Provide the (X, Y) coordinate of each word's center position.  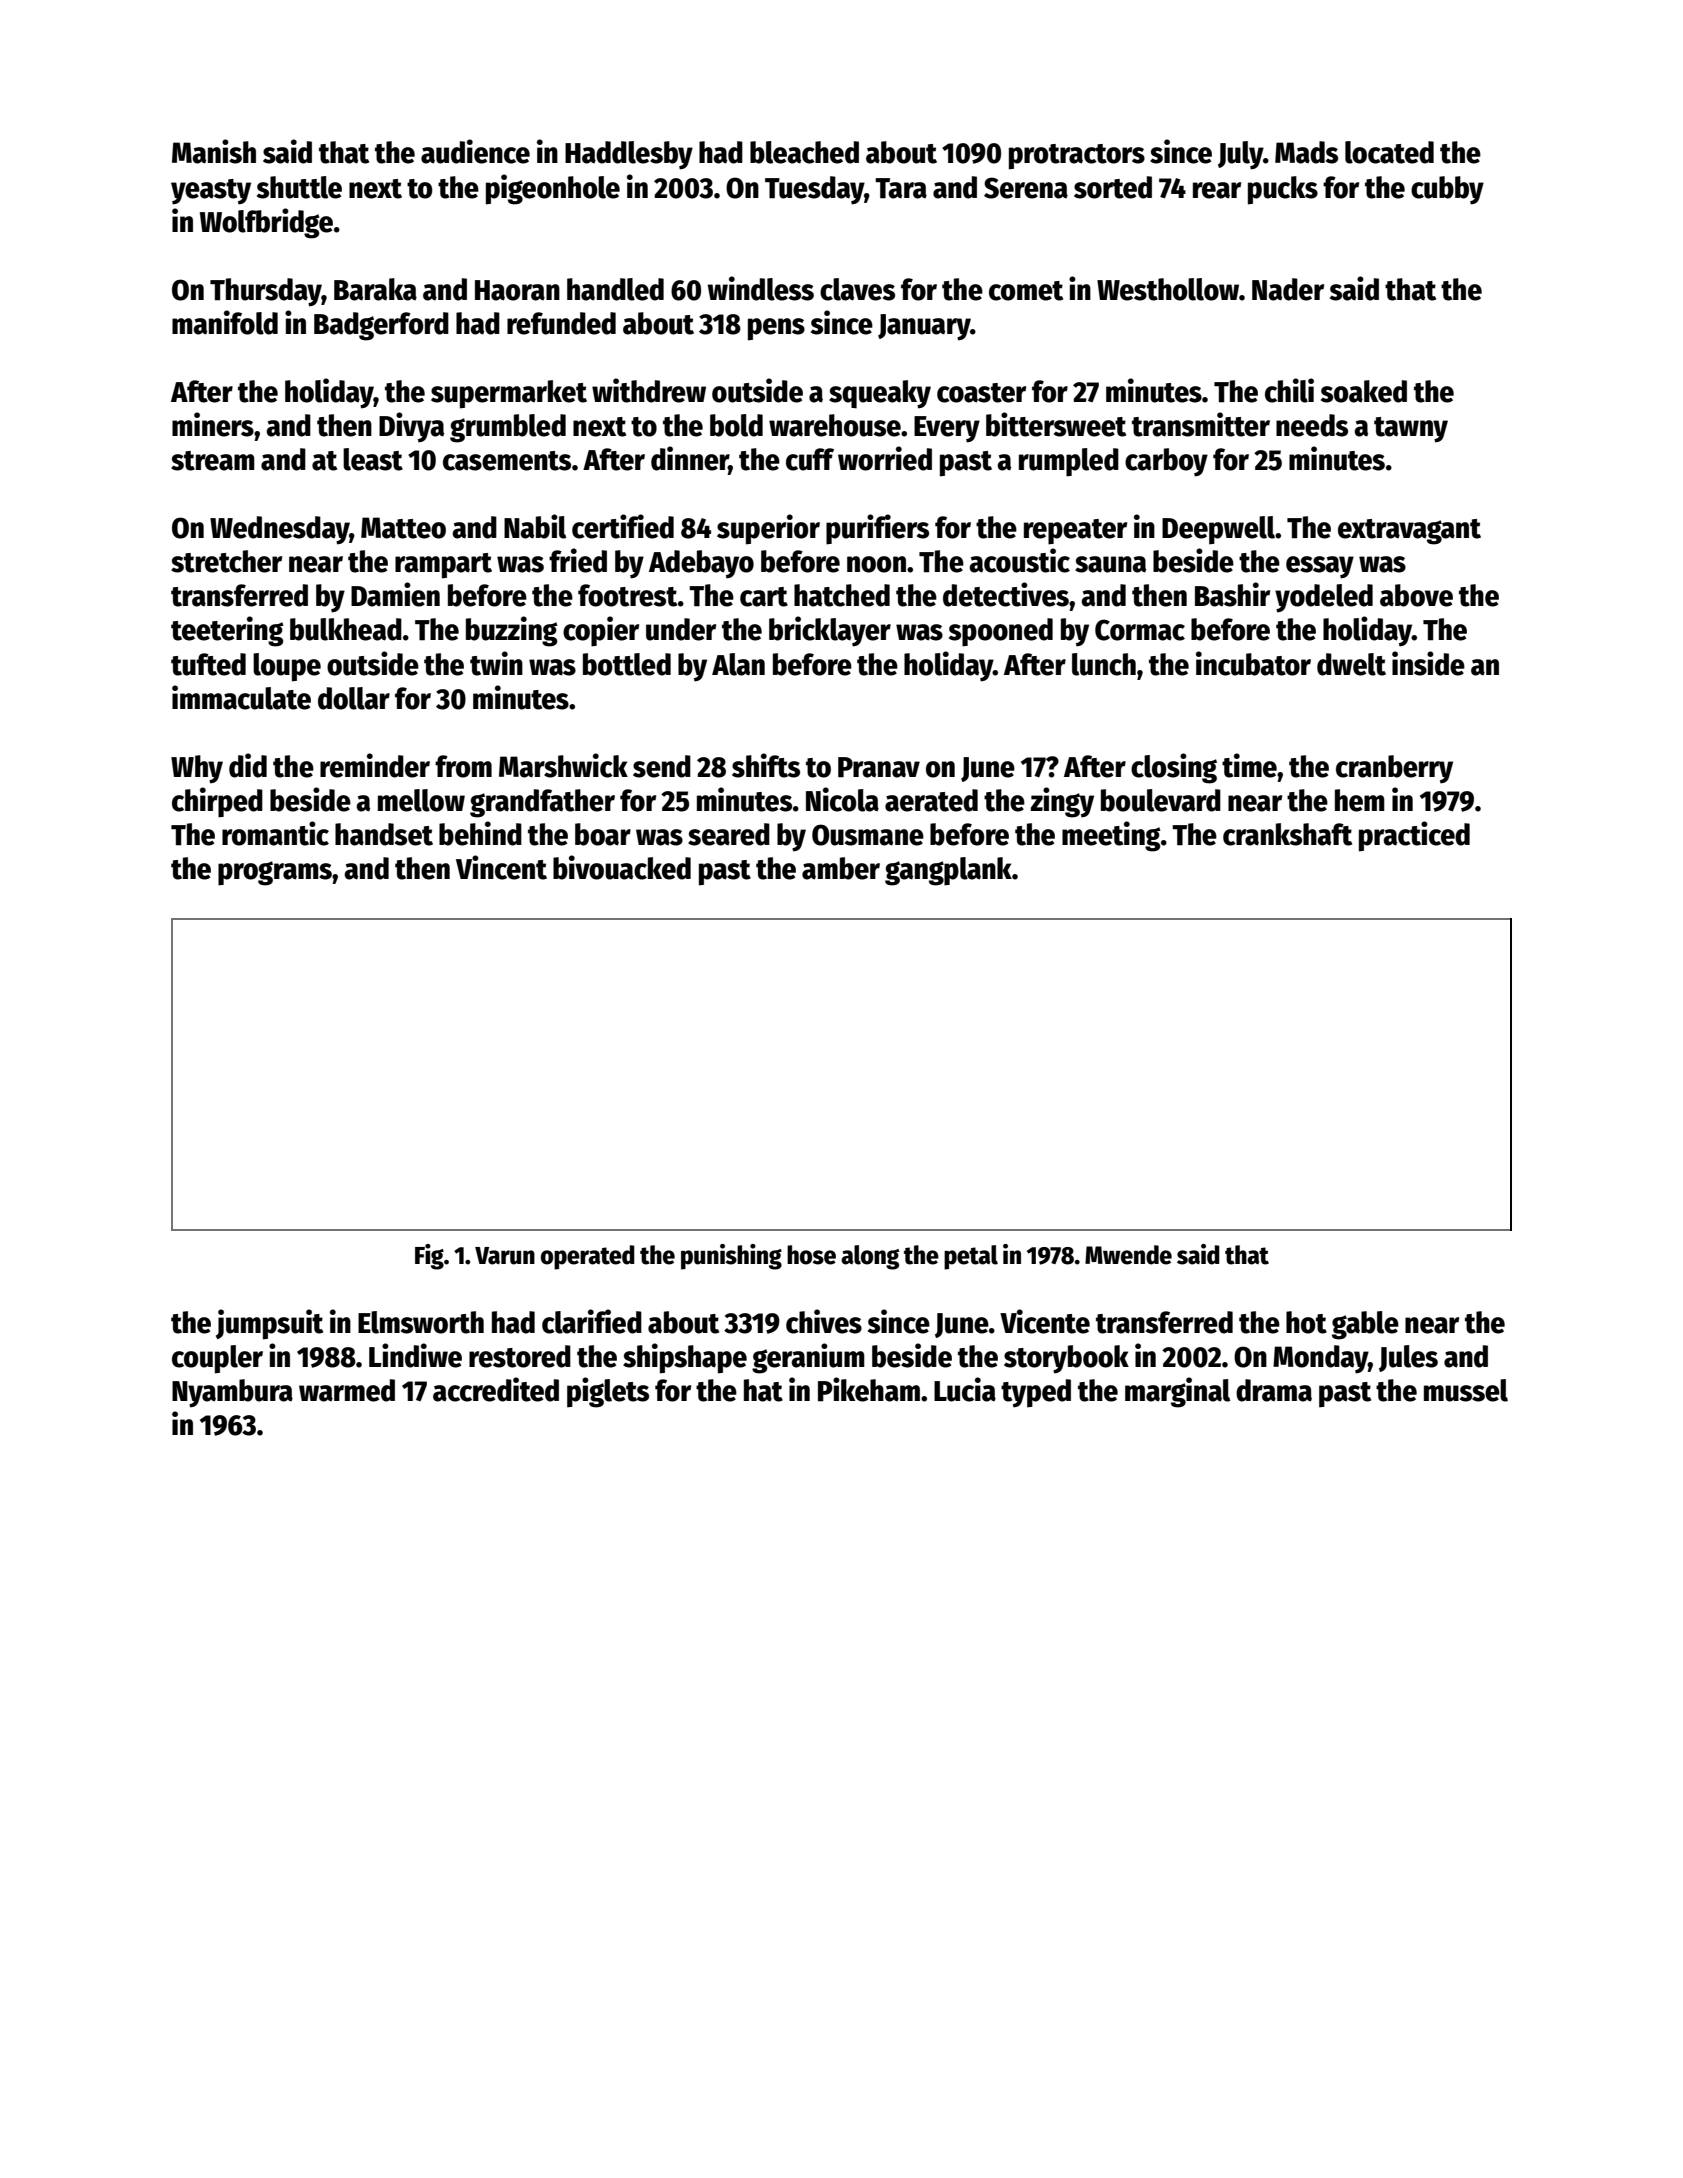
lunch (1104, 664)
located (1389, 152)
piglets (608, 1392)
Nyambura (232, 1393)
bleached (804, 152)
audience (475, 151)
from (463, 766)
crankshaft (1287, 834)
